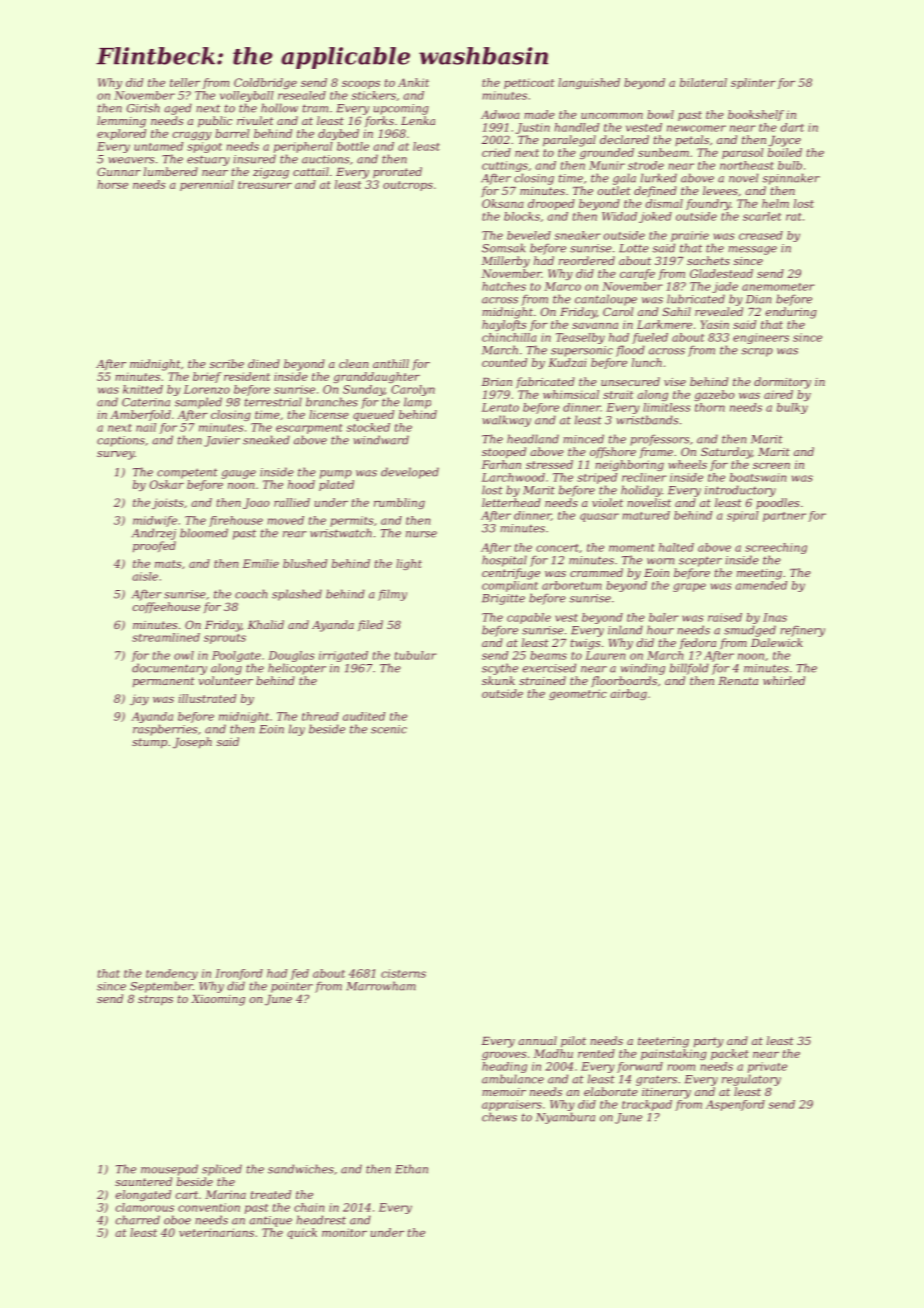  I want to click on veterinarians, so click(216, 1232).
